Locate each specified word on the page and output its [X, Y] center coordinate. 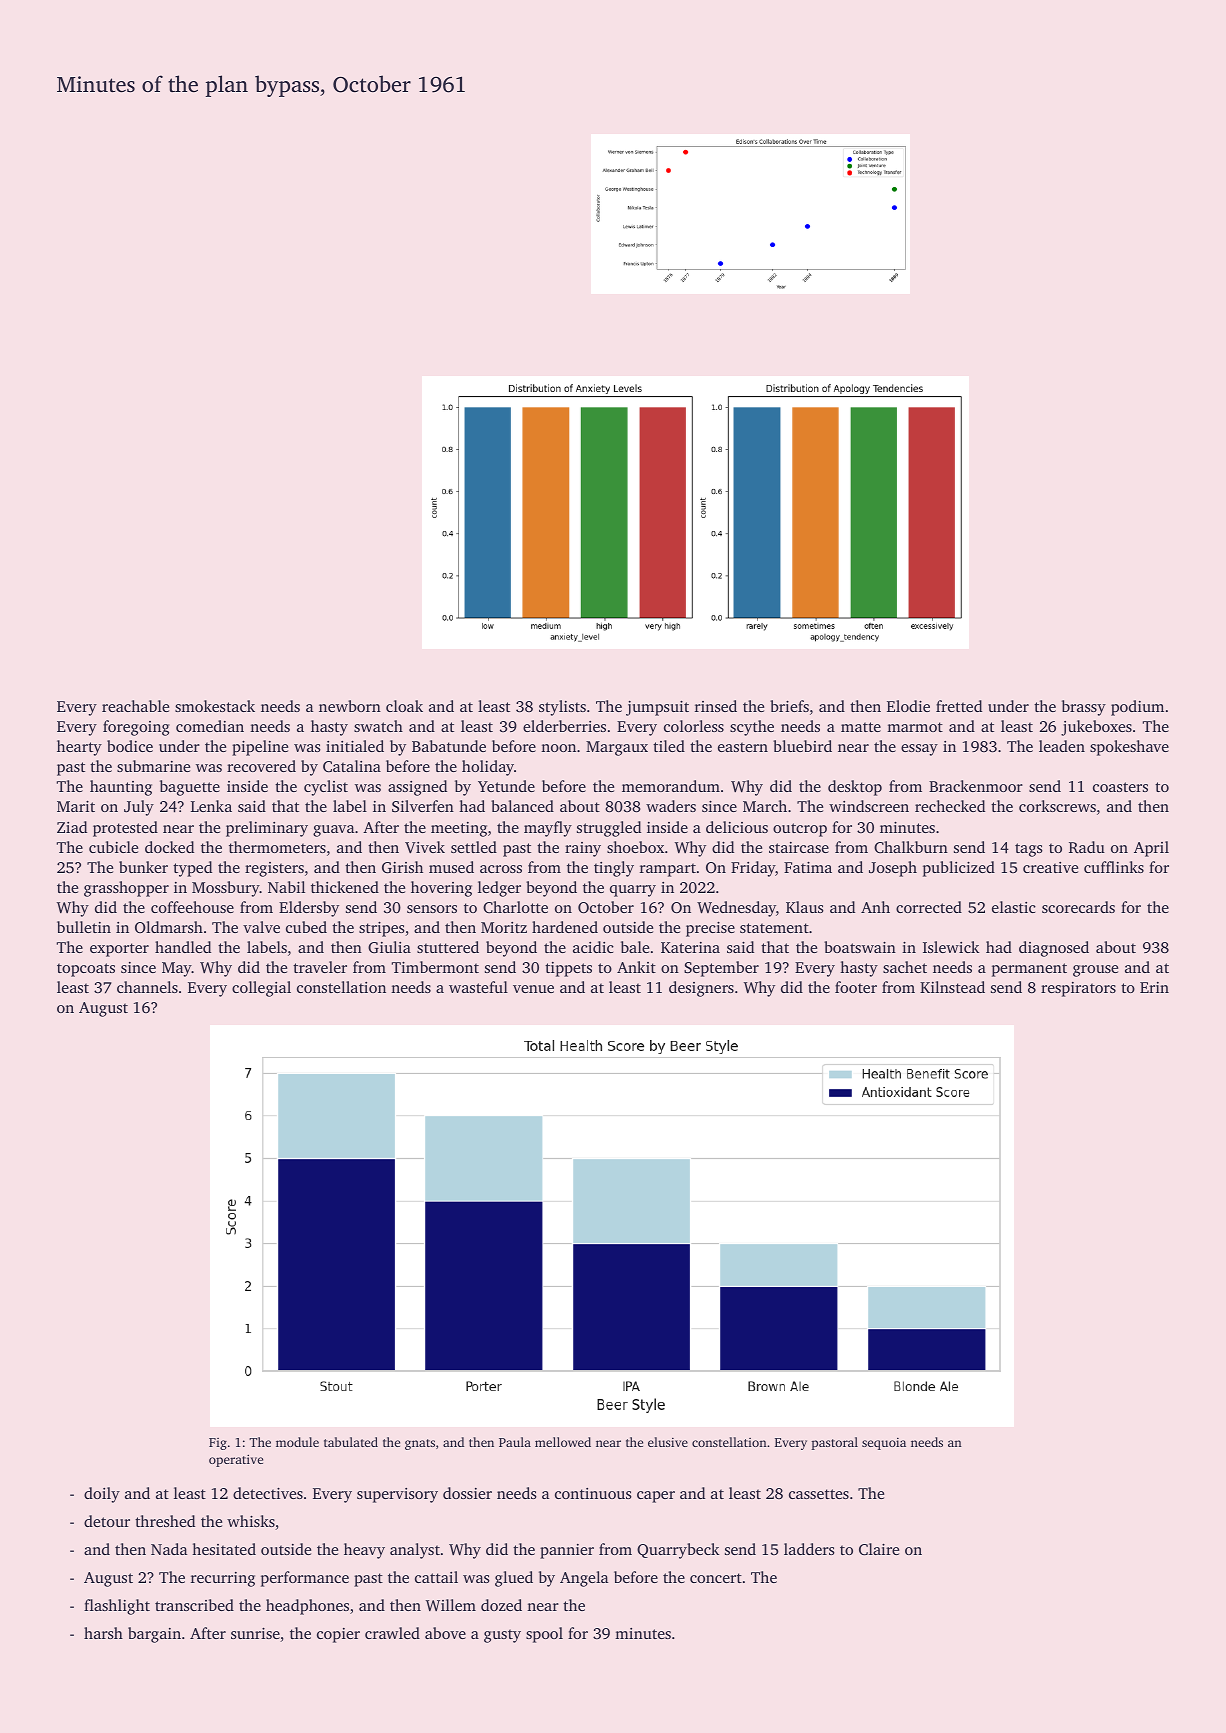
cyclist [326, 788]
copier [338, 1635]
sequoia [884, 1444]
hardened [565, 927]
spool [544, 1635]
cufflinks [1114, 867]
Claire [879, 1549]
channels [147, 987]
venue [533, 989]
